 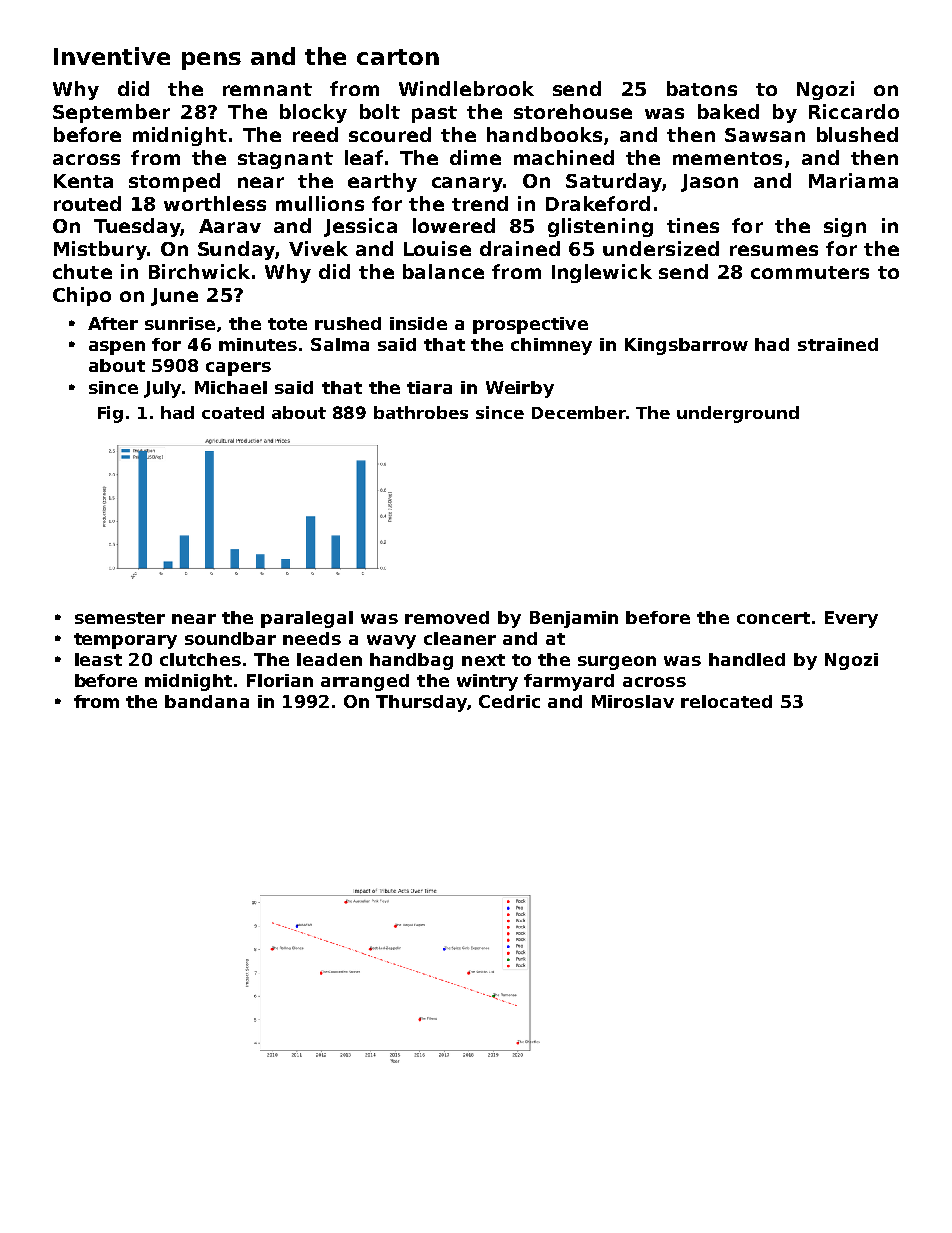 What do you see at coordinates (112, 56) in the document?
I see `Inventive` at bounding box center [112, 56].
